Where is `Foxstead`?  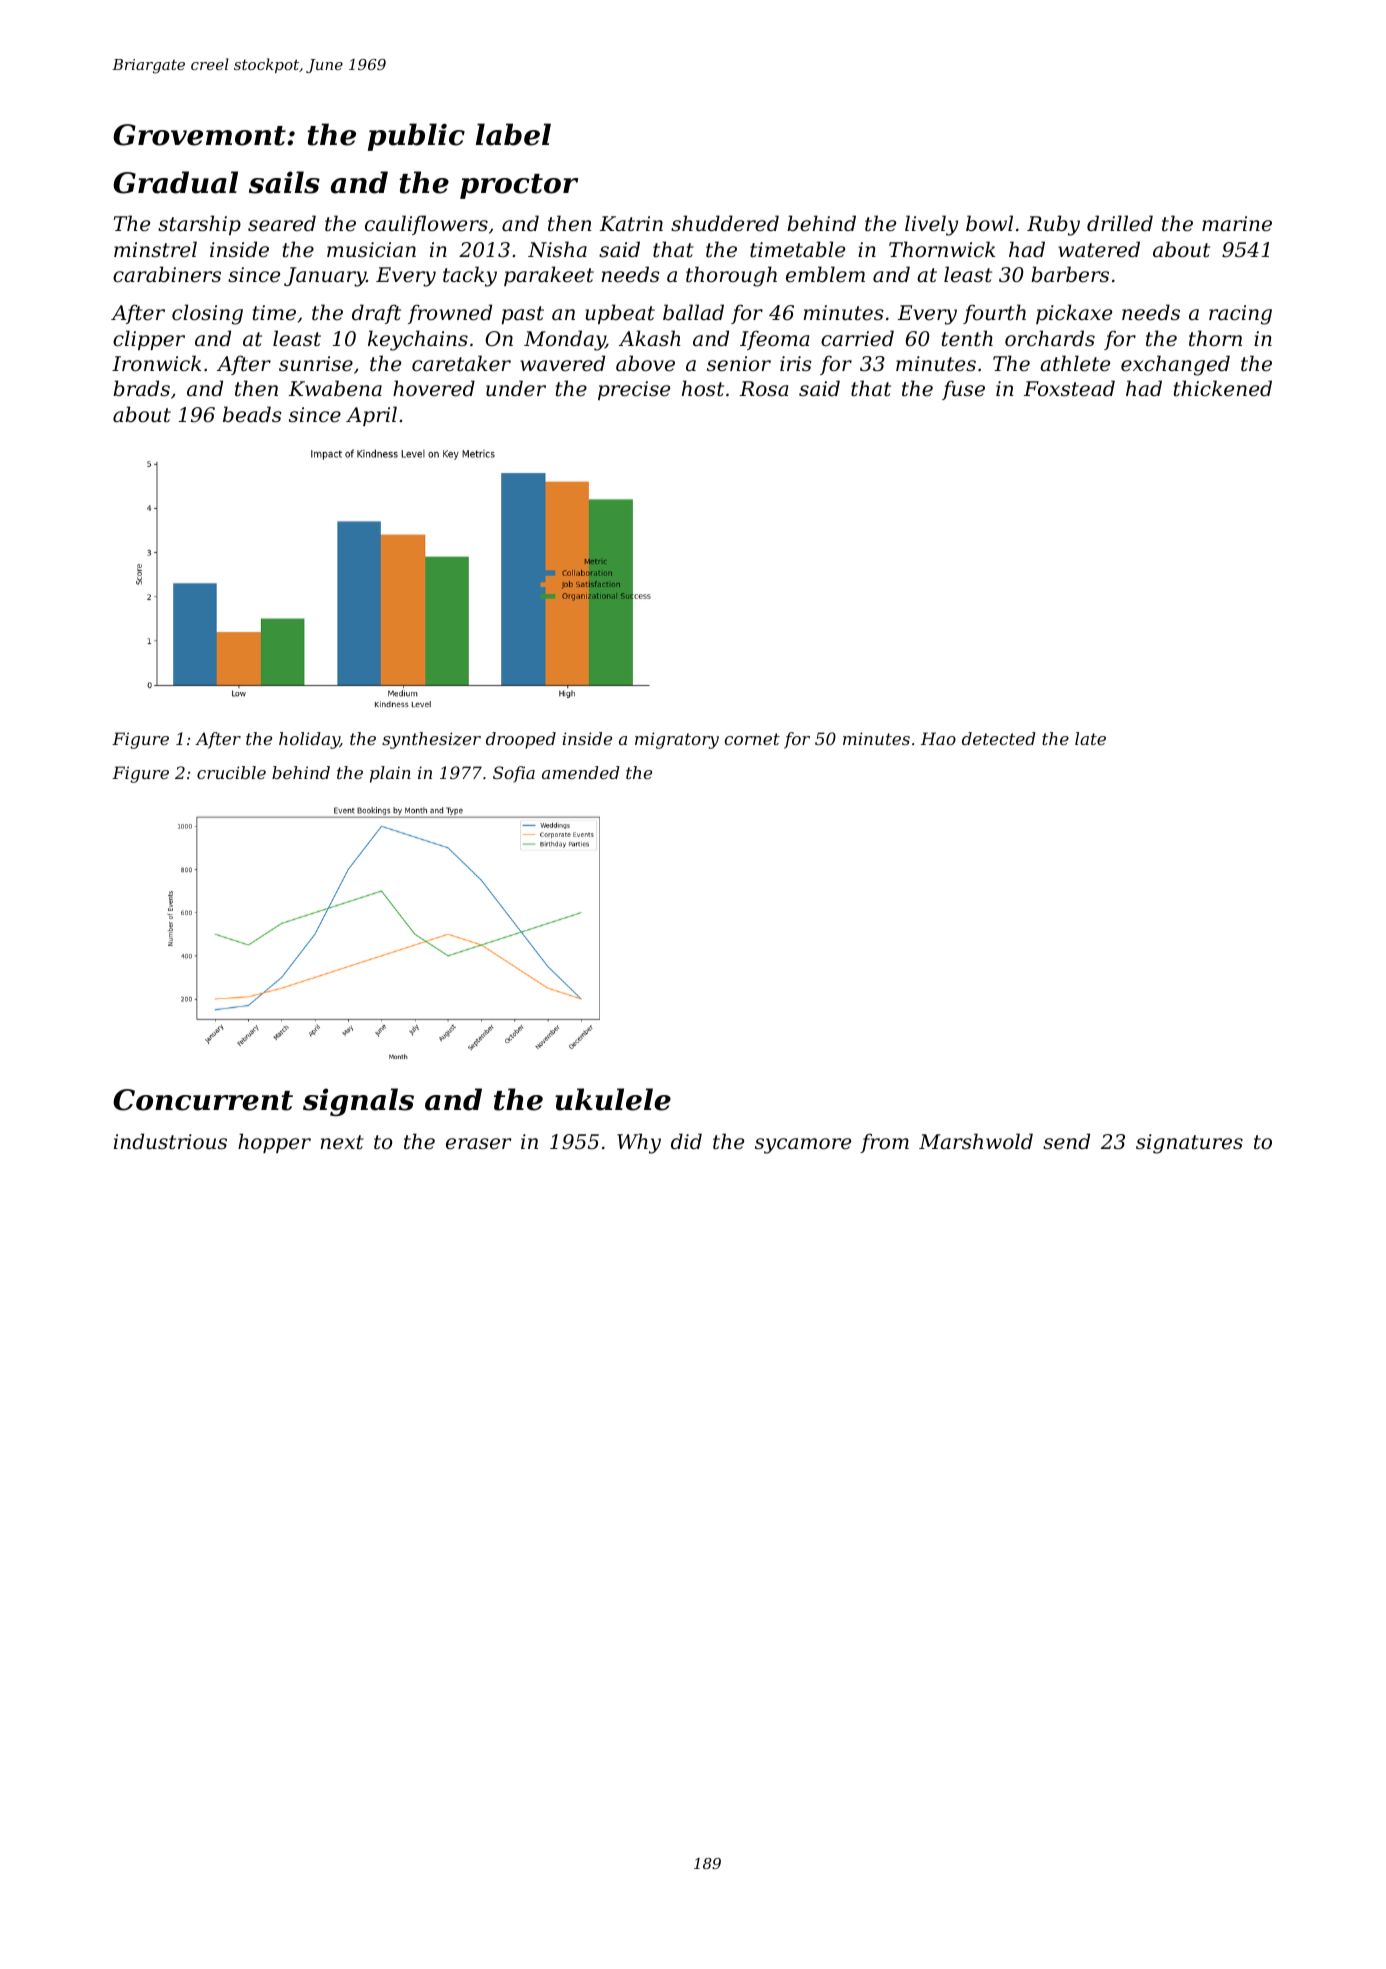 Foxstead is located at coordinates (1069, 388).
